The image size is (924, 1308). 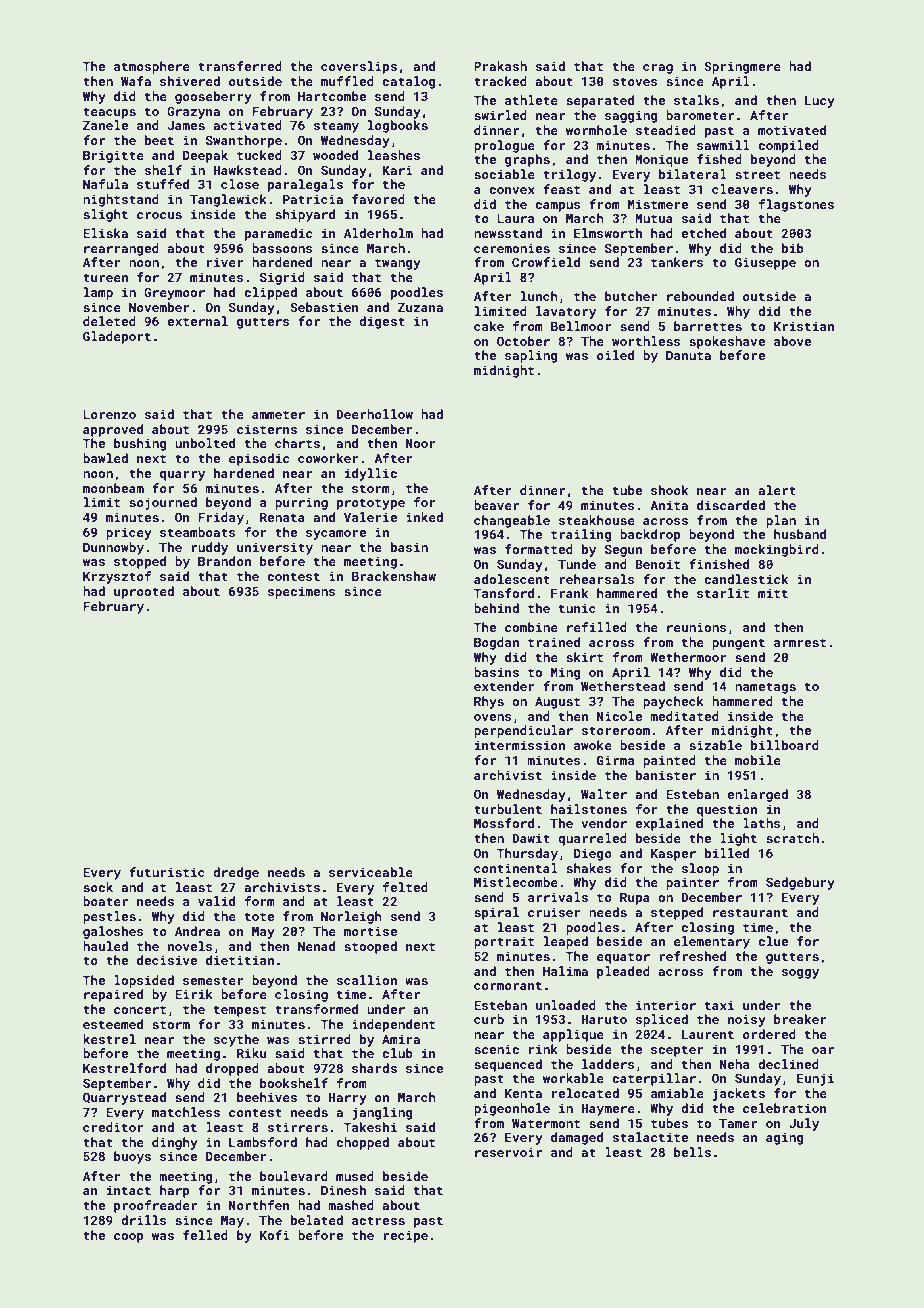 I want to click on Krzysztof, so click(x=117, y=577).
